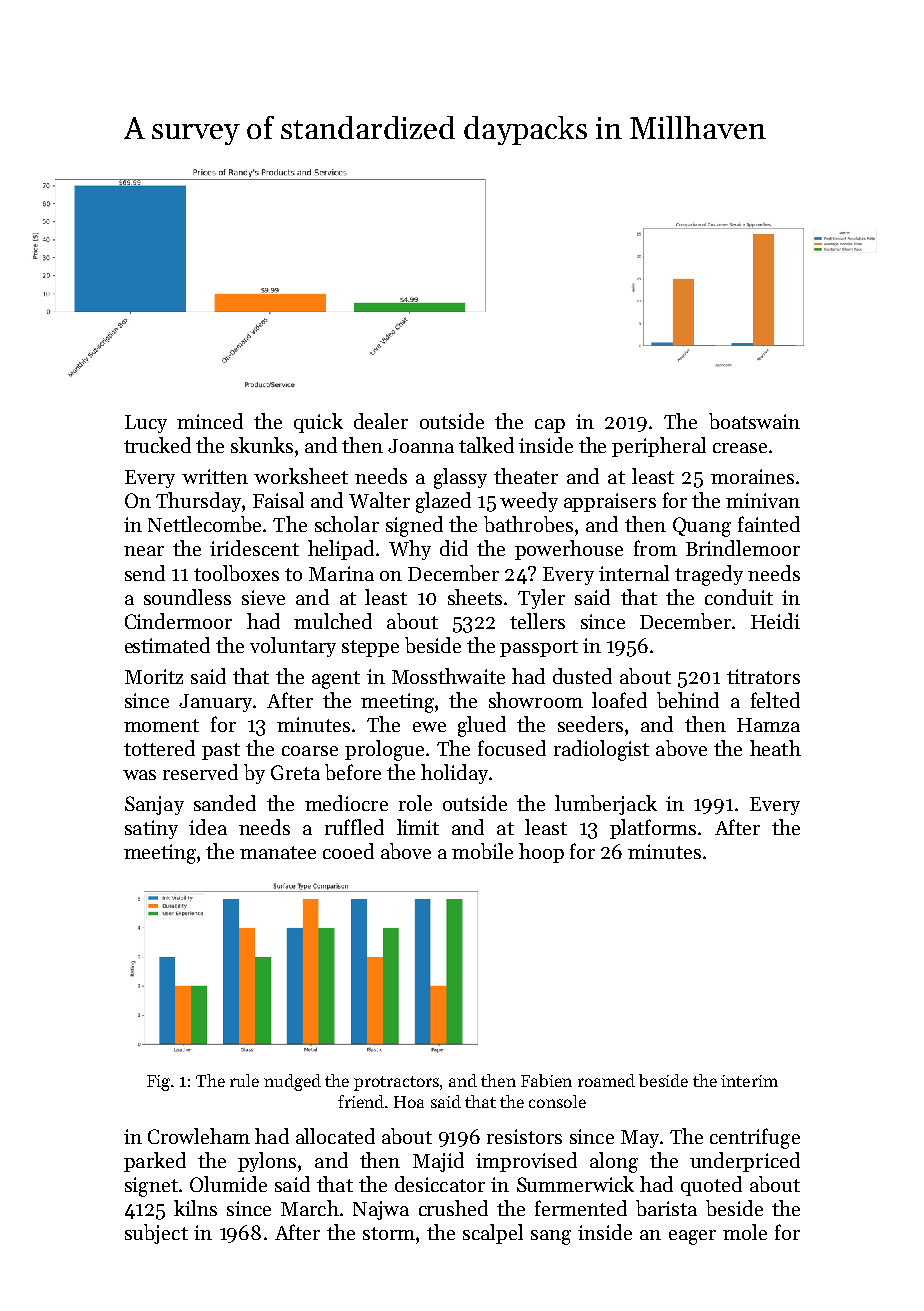 Image resolution: width=924 pixels, height=1311 pixels. Describe the element at coordinates (421, 446) in the screenshot. I see `Joanna` at that location.
